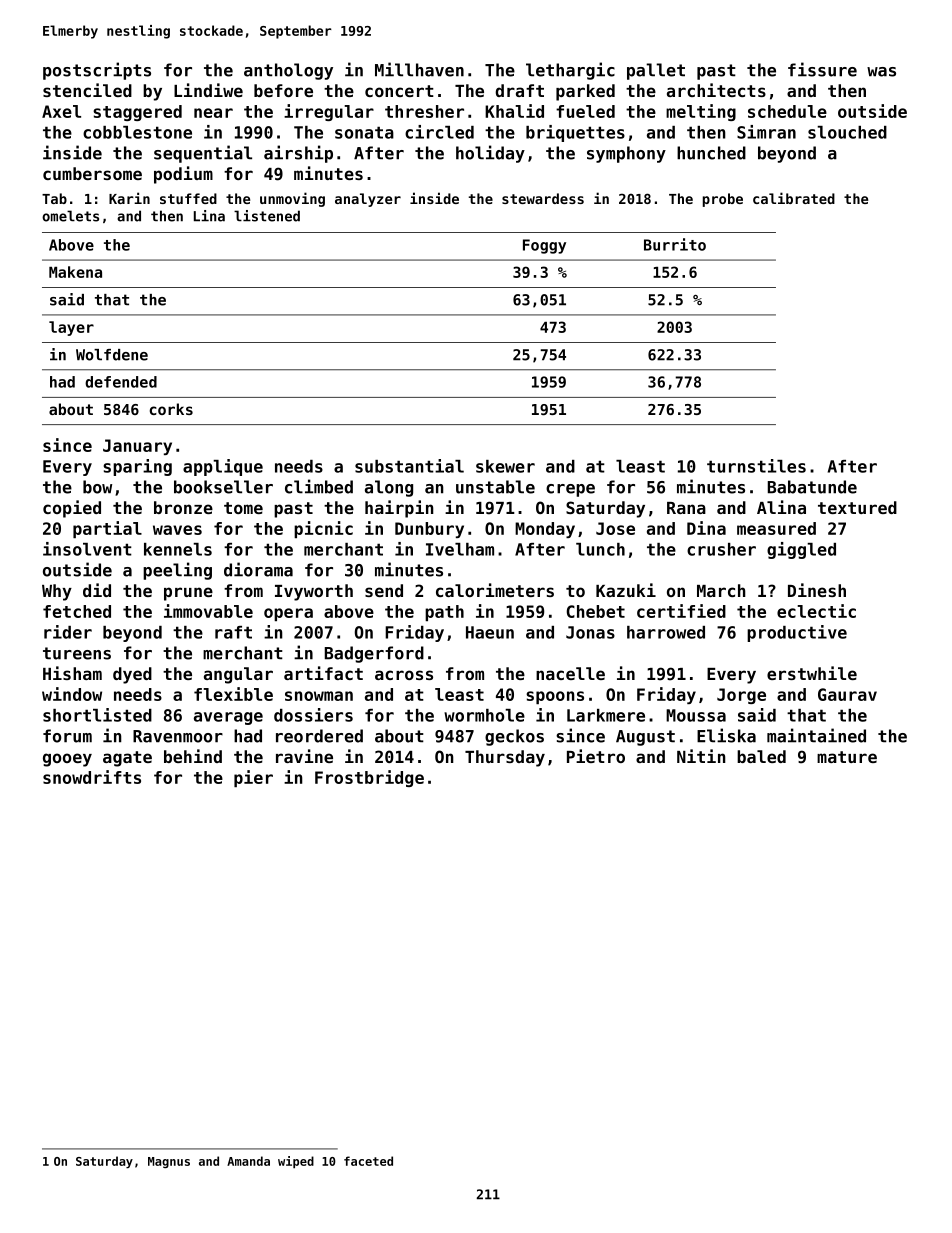 This screenshot has width=952, height=1233. Describe the element at coordinates (248, 1161) in the screenshot. I see `Amanda` at that location.
